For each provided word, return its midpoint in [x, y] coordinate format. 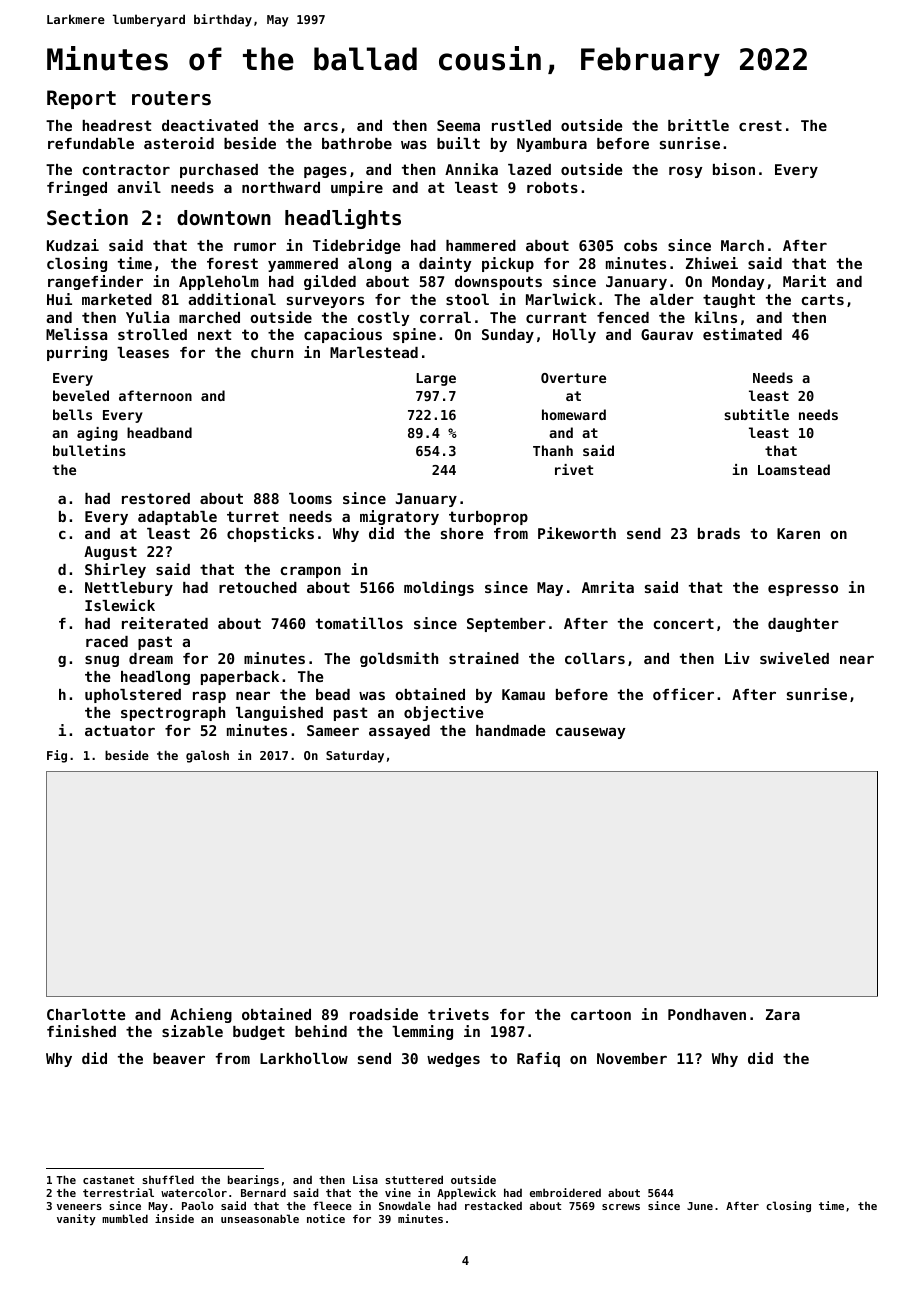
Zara [783, 1014]
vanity [76, 1220]
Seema [458, 125]
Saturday [355, 756]
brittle [698, 125]
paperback [240, 678]
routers [171, 98]
